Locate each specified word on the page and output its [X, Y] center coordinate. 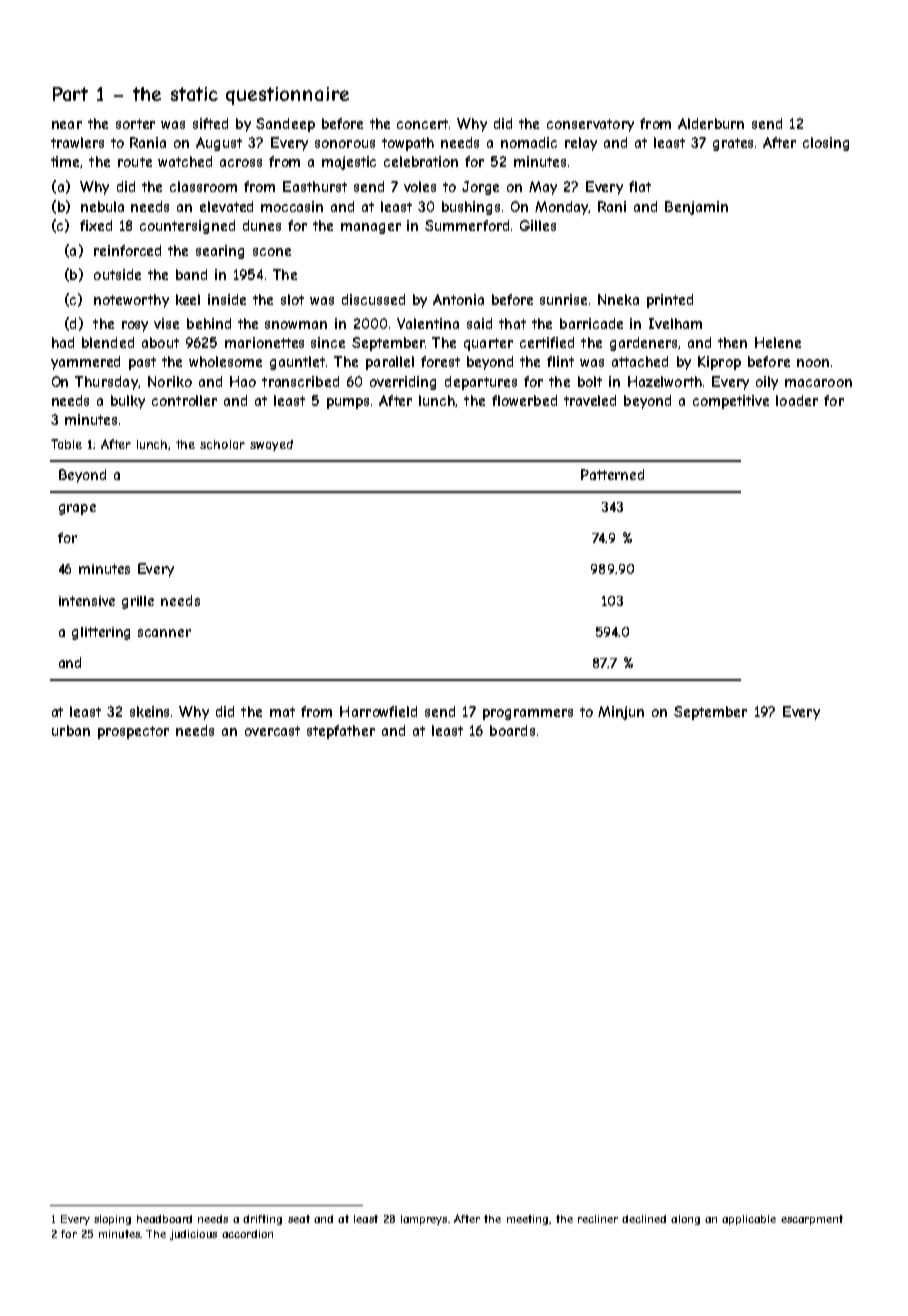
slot [292, 299]
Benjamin [696, 208]
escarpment [812, 1220]
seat [299, 1219]
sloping [112, 1220]
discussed [373, 299]
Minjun [621, 713]
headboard [164, 1219]
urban [71, 730]
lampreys [424, 1220]
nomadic [529, 142]
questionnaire [287, 96]
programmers [528, 714]
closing [826, 144]
